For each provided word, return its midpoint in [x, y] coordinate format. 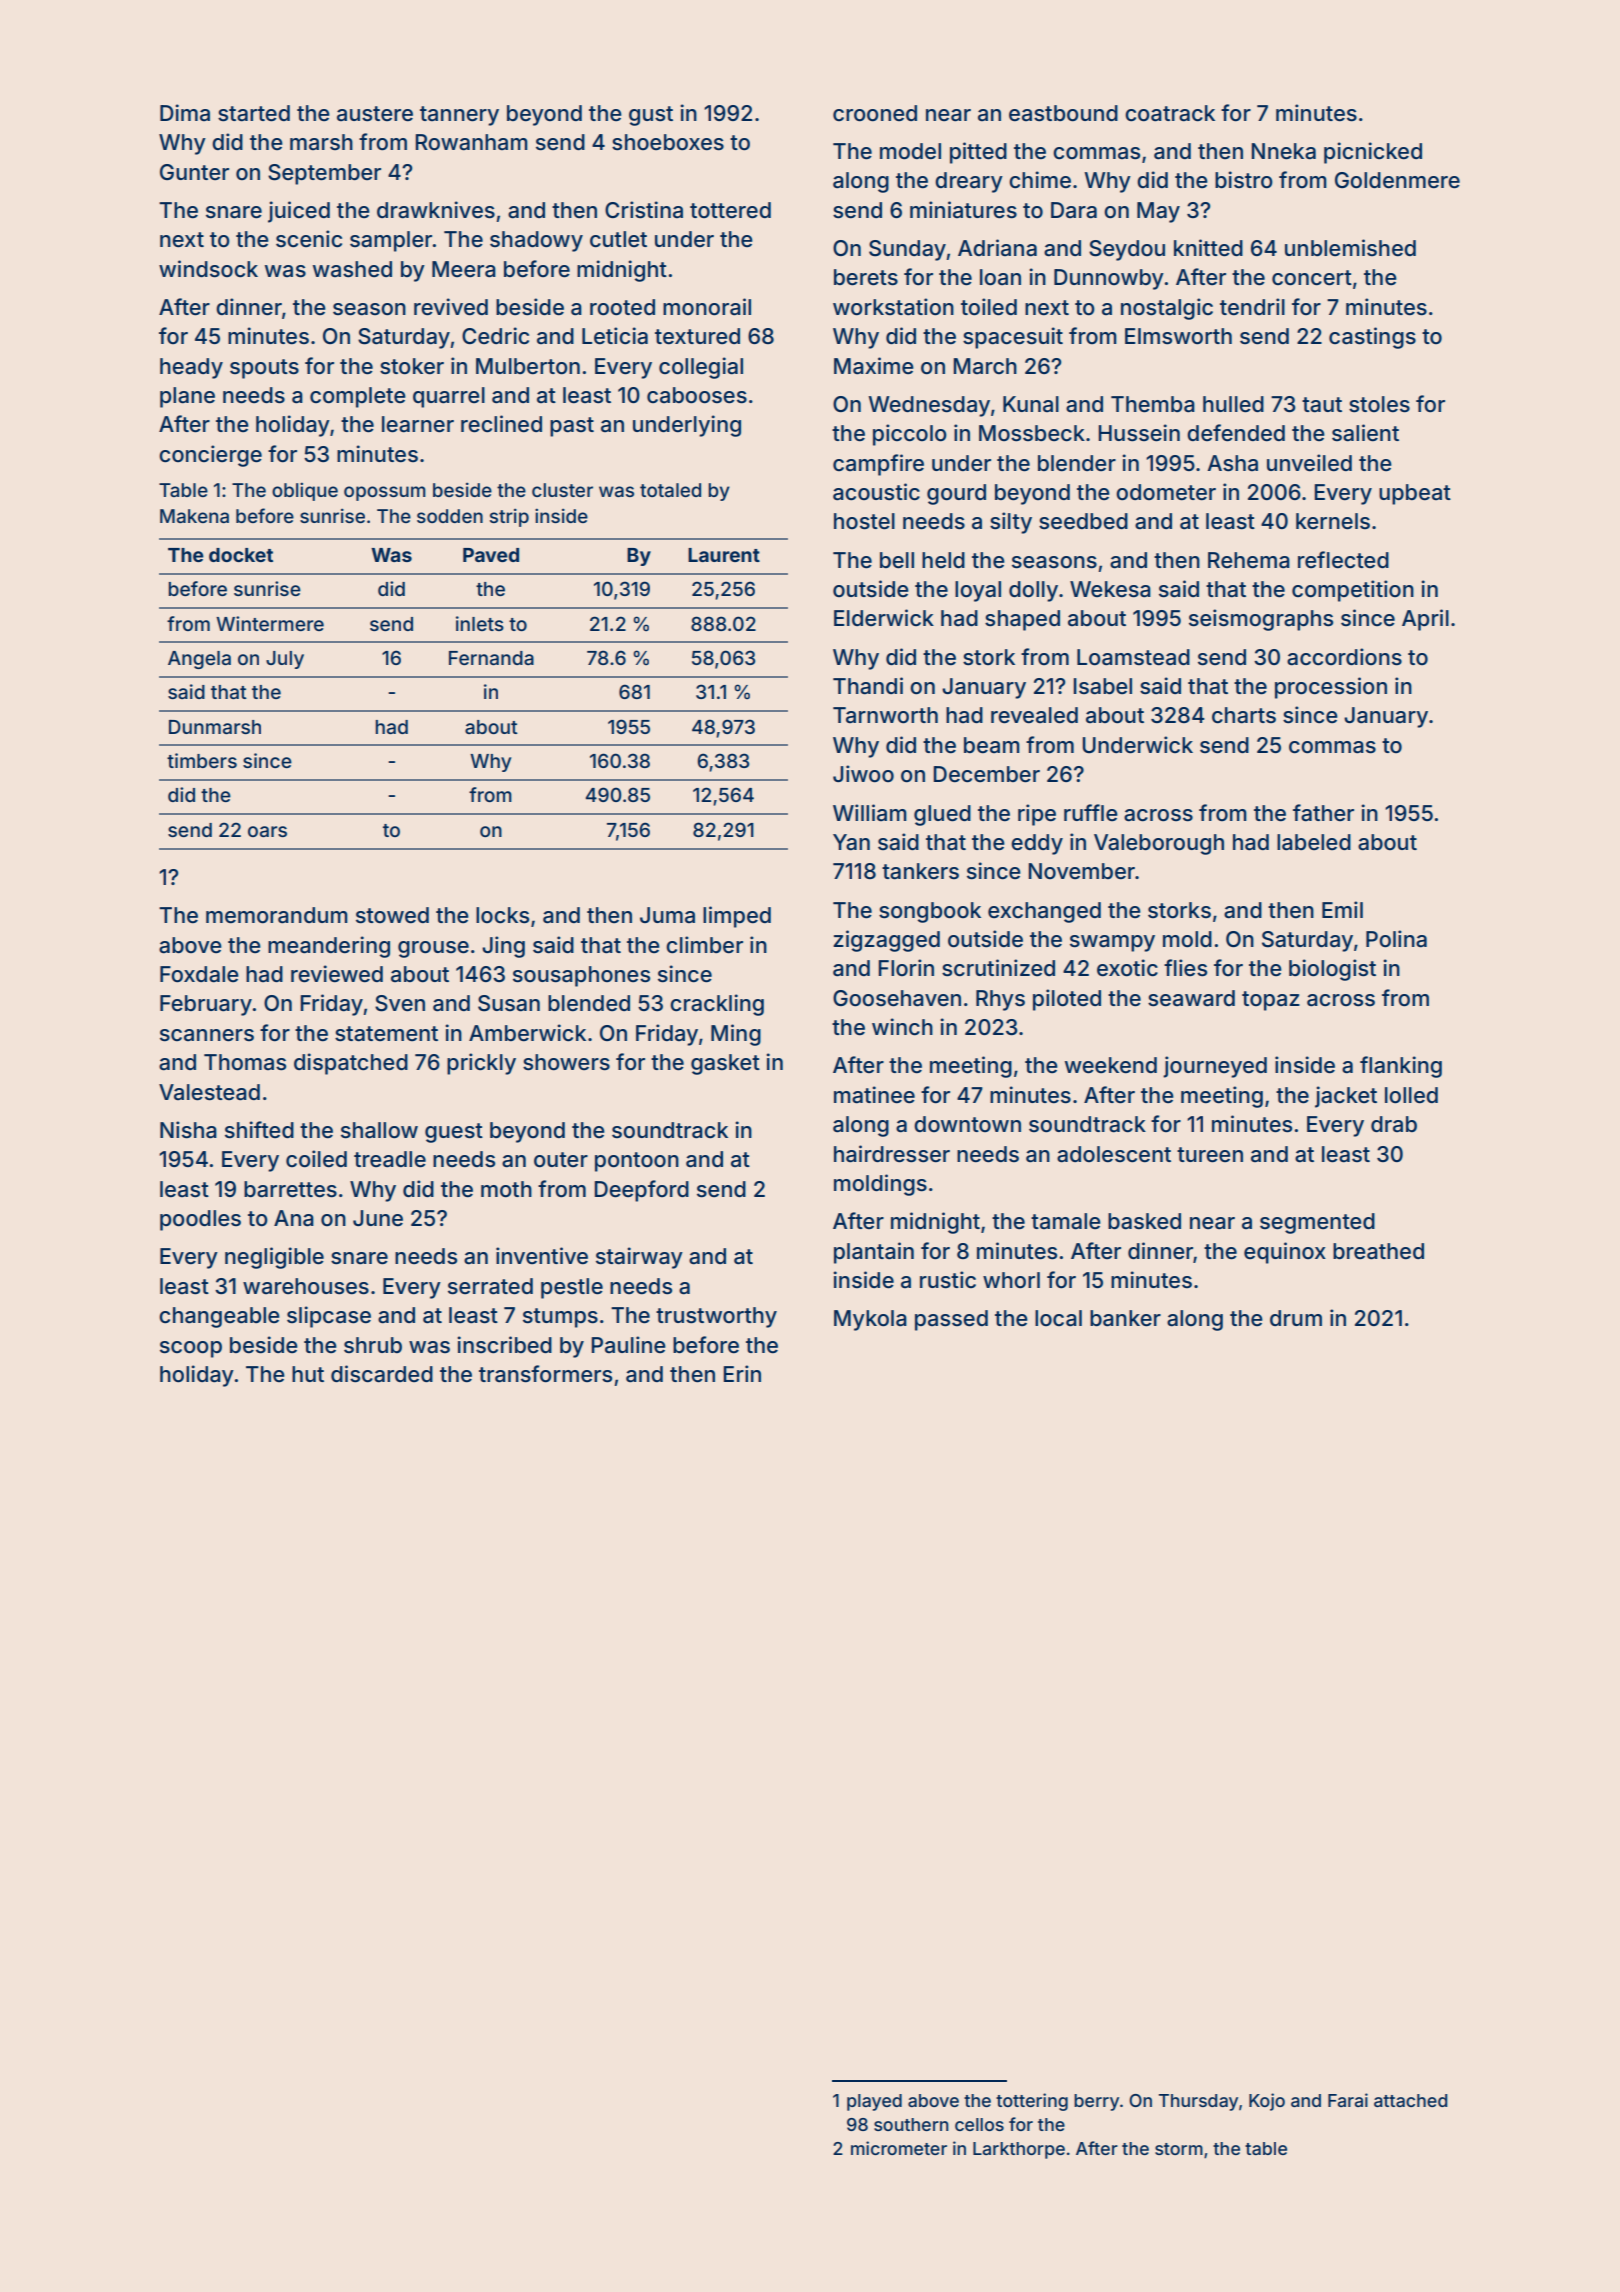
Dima [185, 112]
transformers [545, 1374]
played [874, 2102]
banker [1125, 1318]
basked [1144, 1221]
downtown [968, 1124]
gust [651, 116]
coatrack [1170, 113]
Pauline [629, 1344]
